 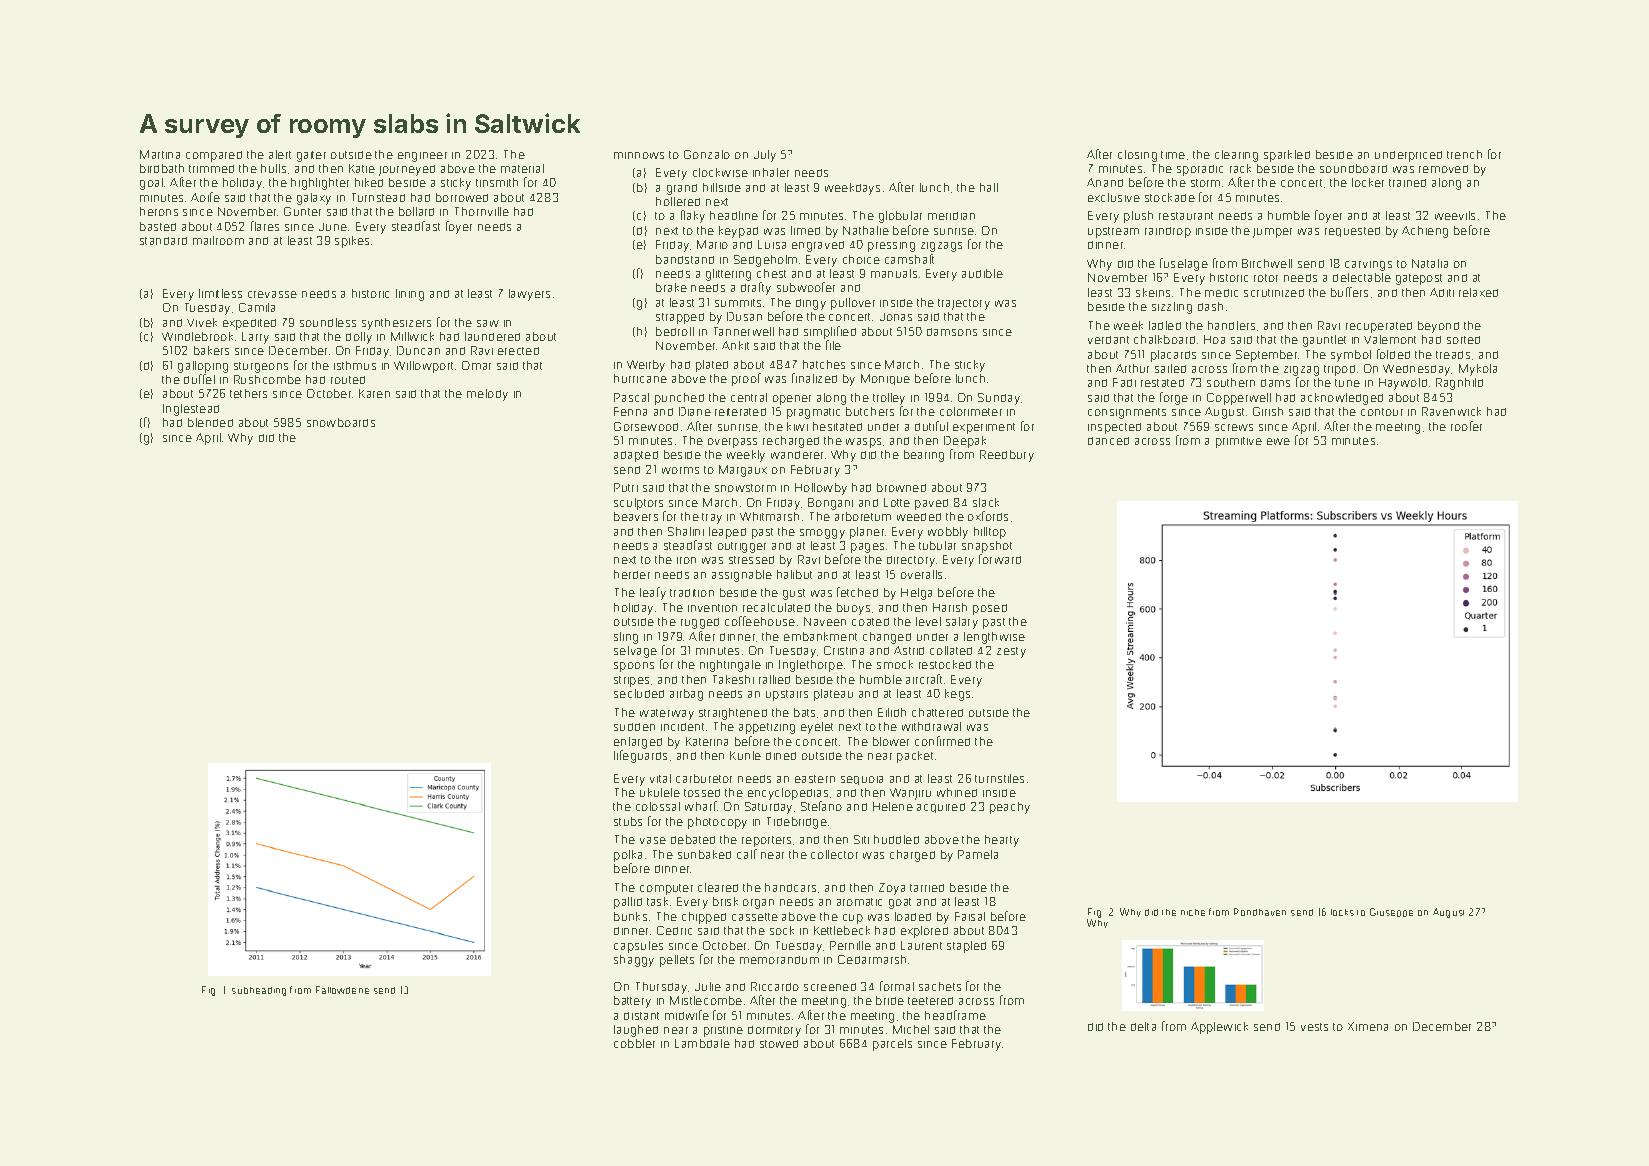 What do you see at coordinates (1011, 652) in the screenshot?
I see `zesty` at bounding box center [1011, 652].
